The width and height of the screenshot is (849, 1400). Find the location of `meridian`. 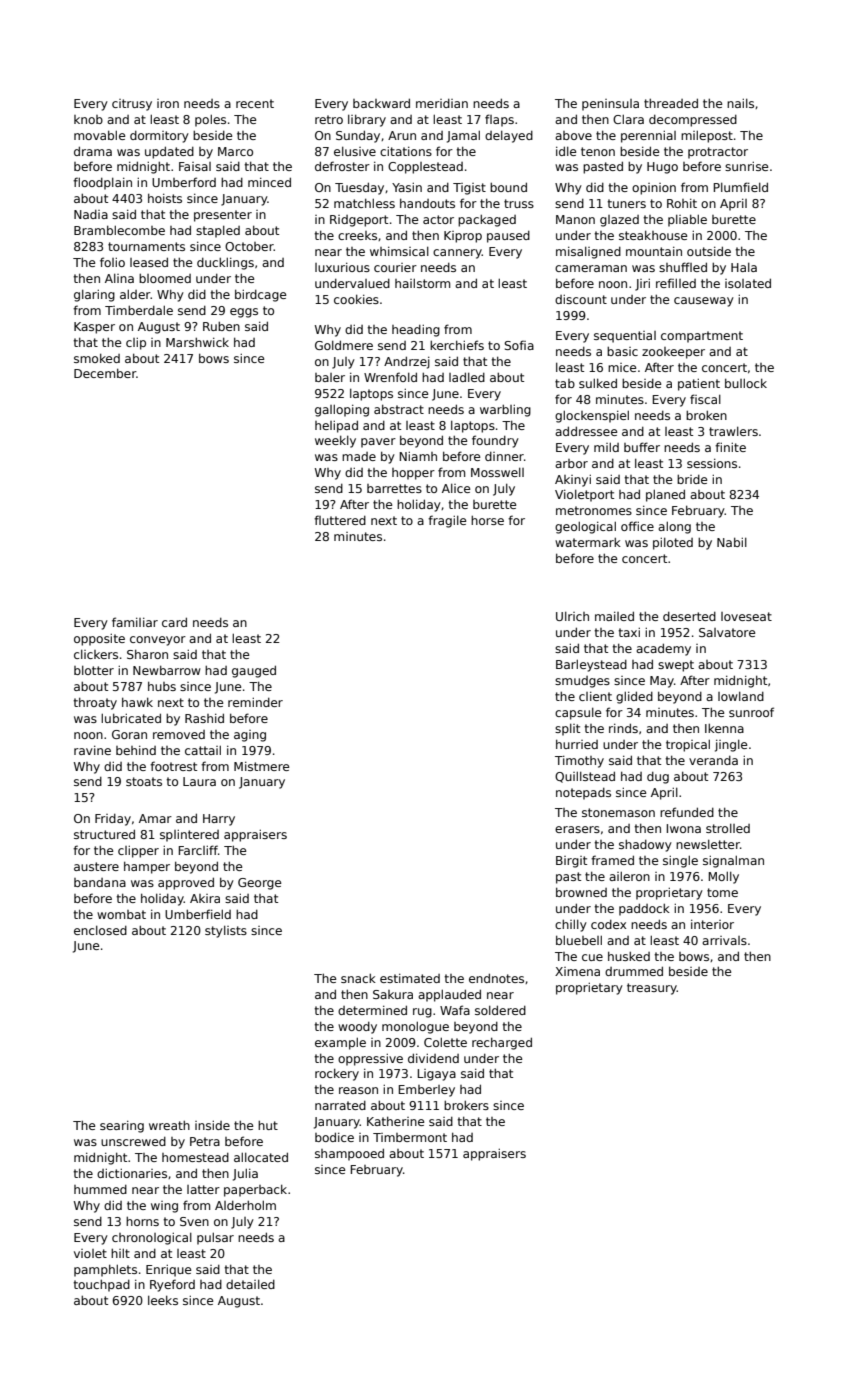

meridian is located at coordinates (442, 103).
